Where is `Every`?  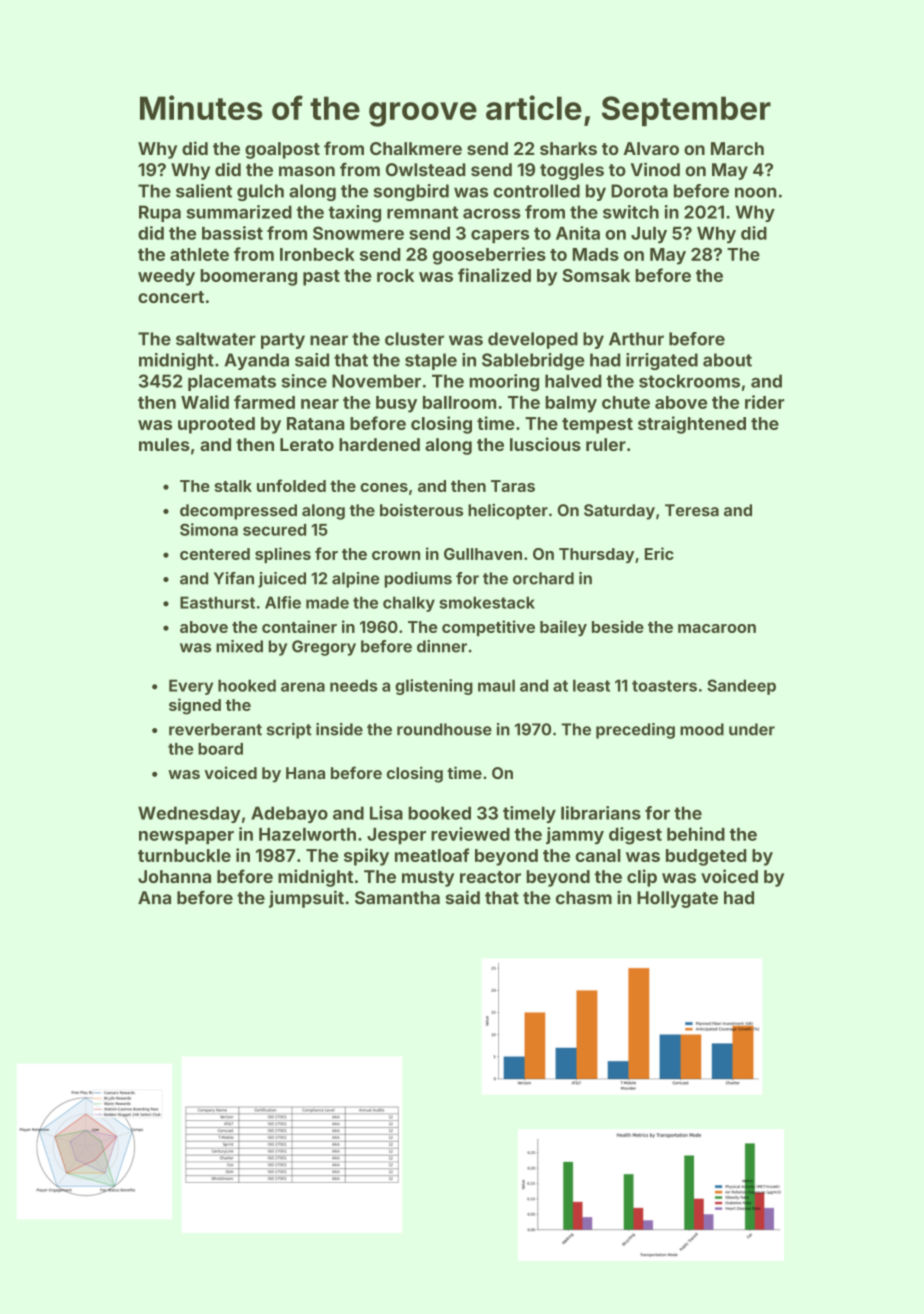 Every is located at coordinates (191, 687).
